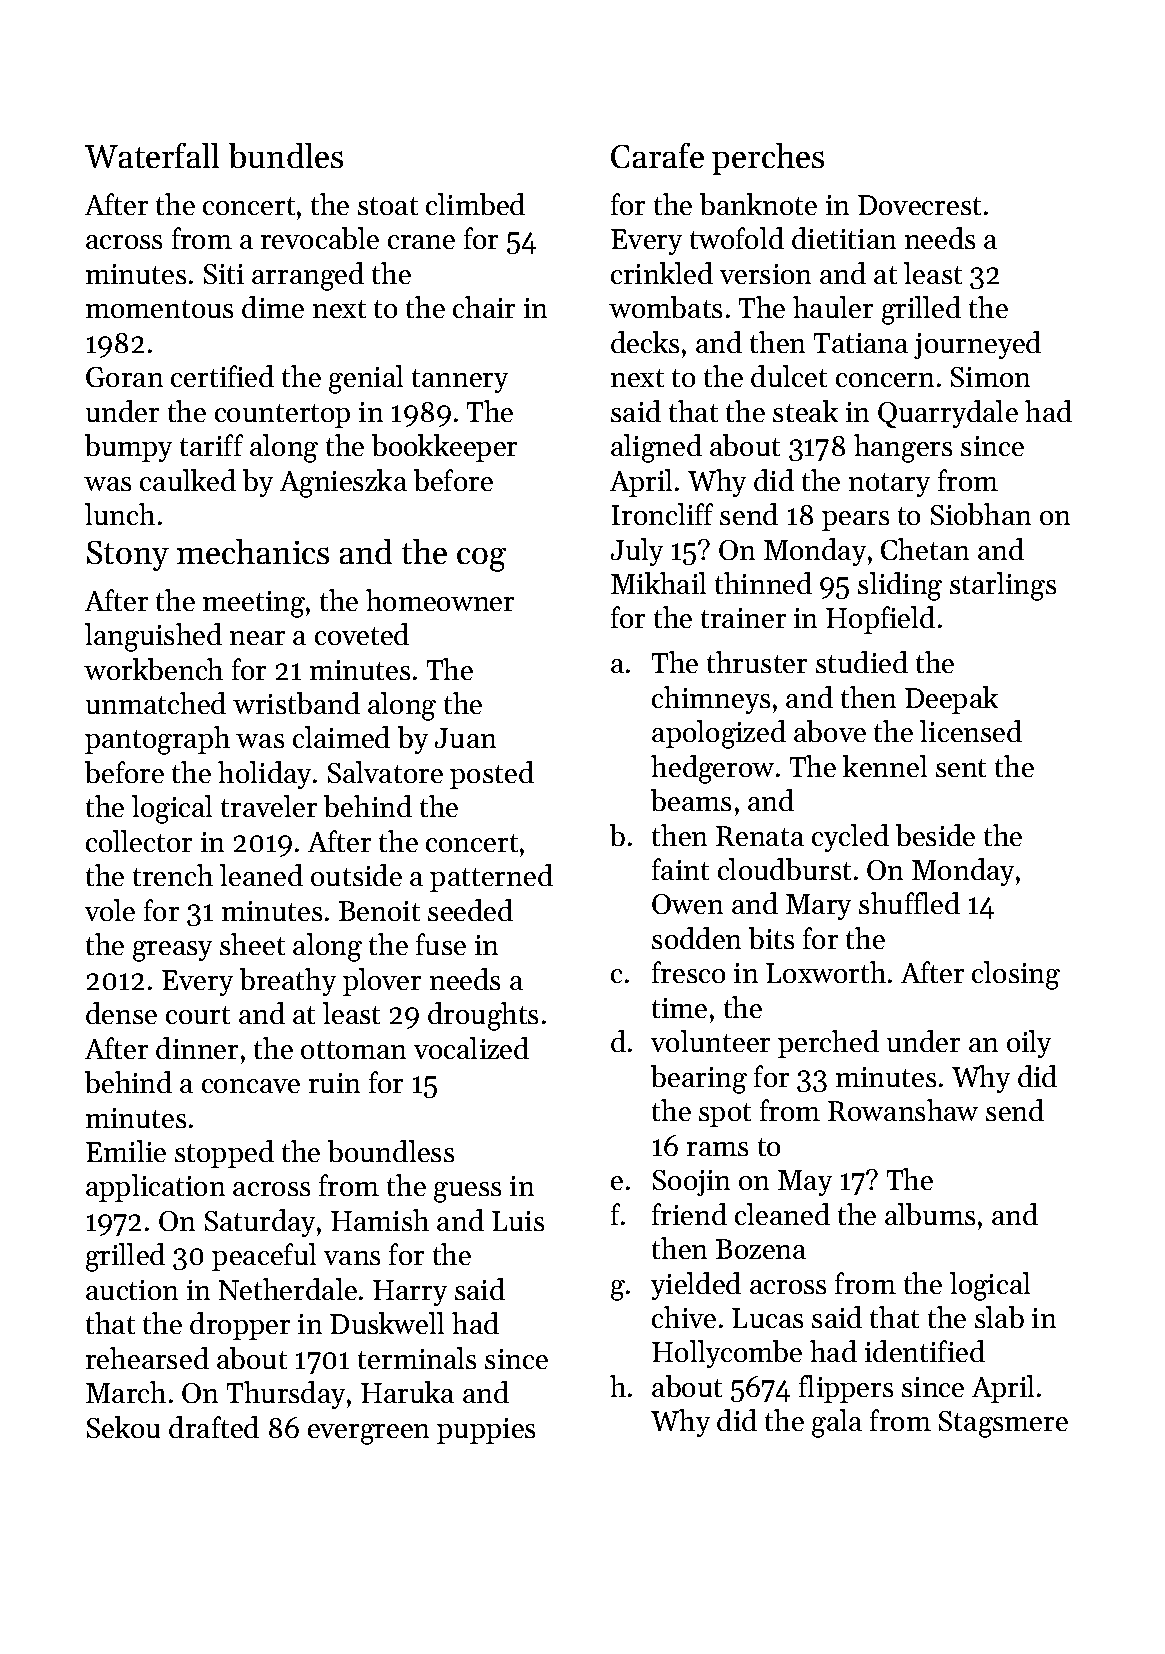 This screenshot has height=1654, width=1165. I want to click on notary, so click(889, 485).
